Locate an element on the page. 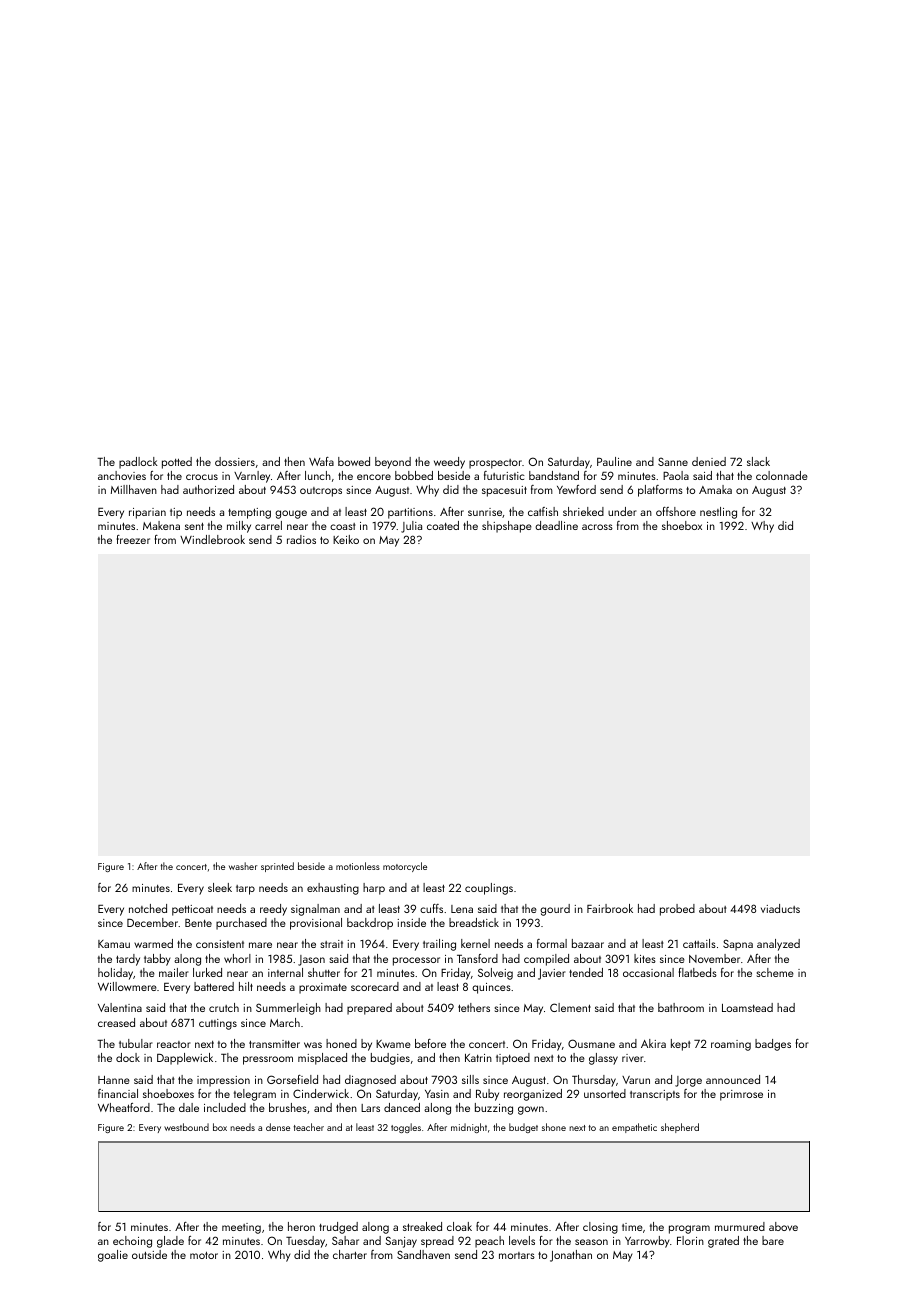  spread is located at coordinates (437, 1242).
